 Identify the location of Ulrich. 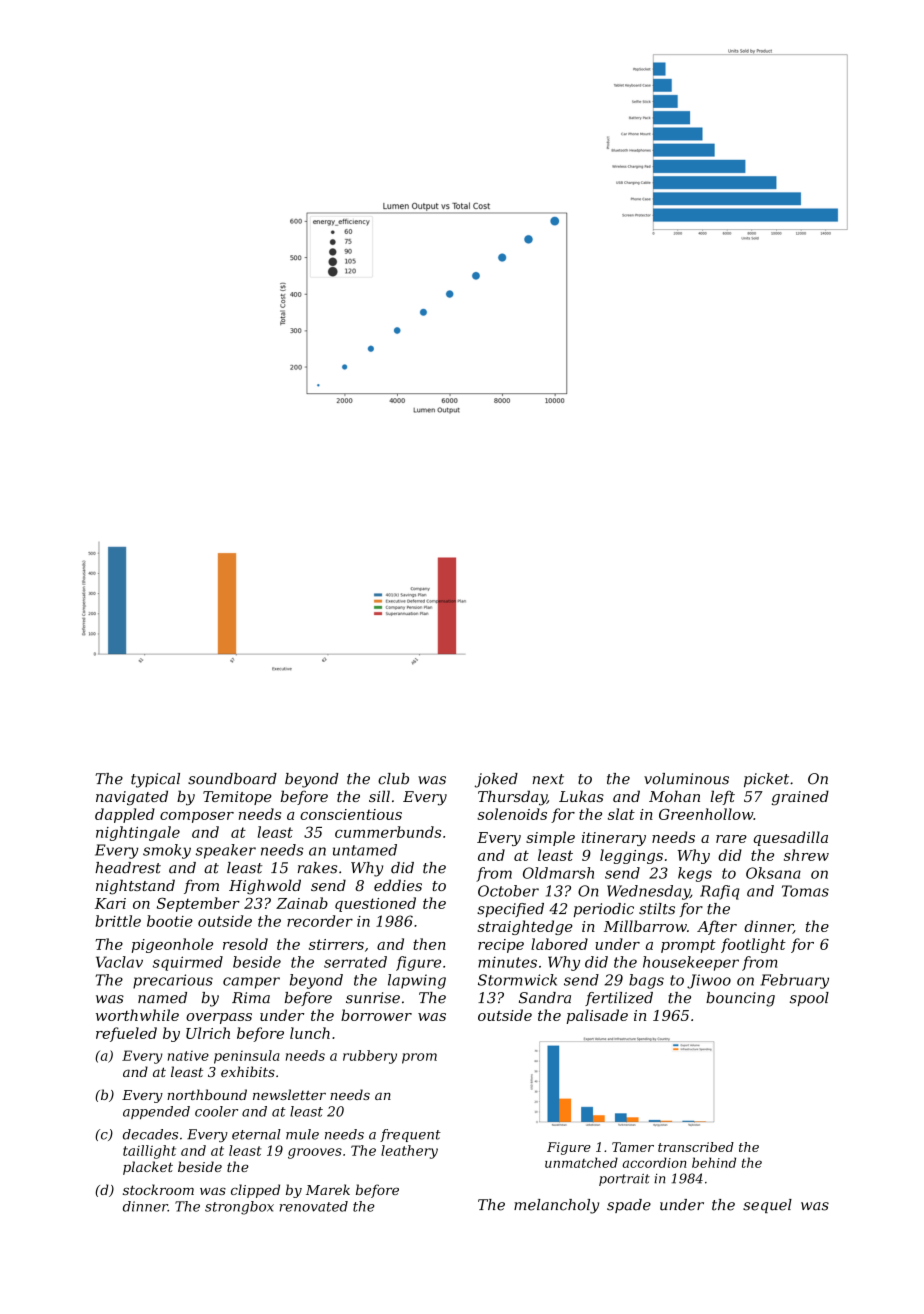
(208, 1033).
